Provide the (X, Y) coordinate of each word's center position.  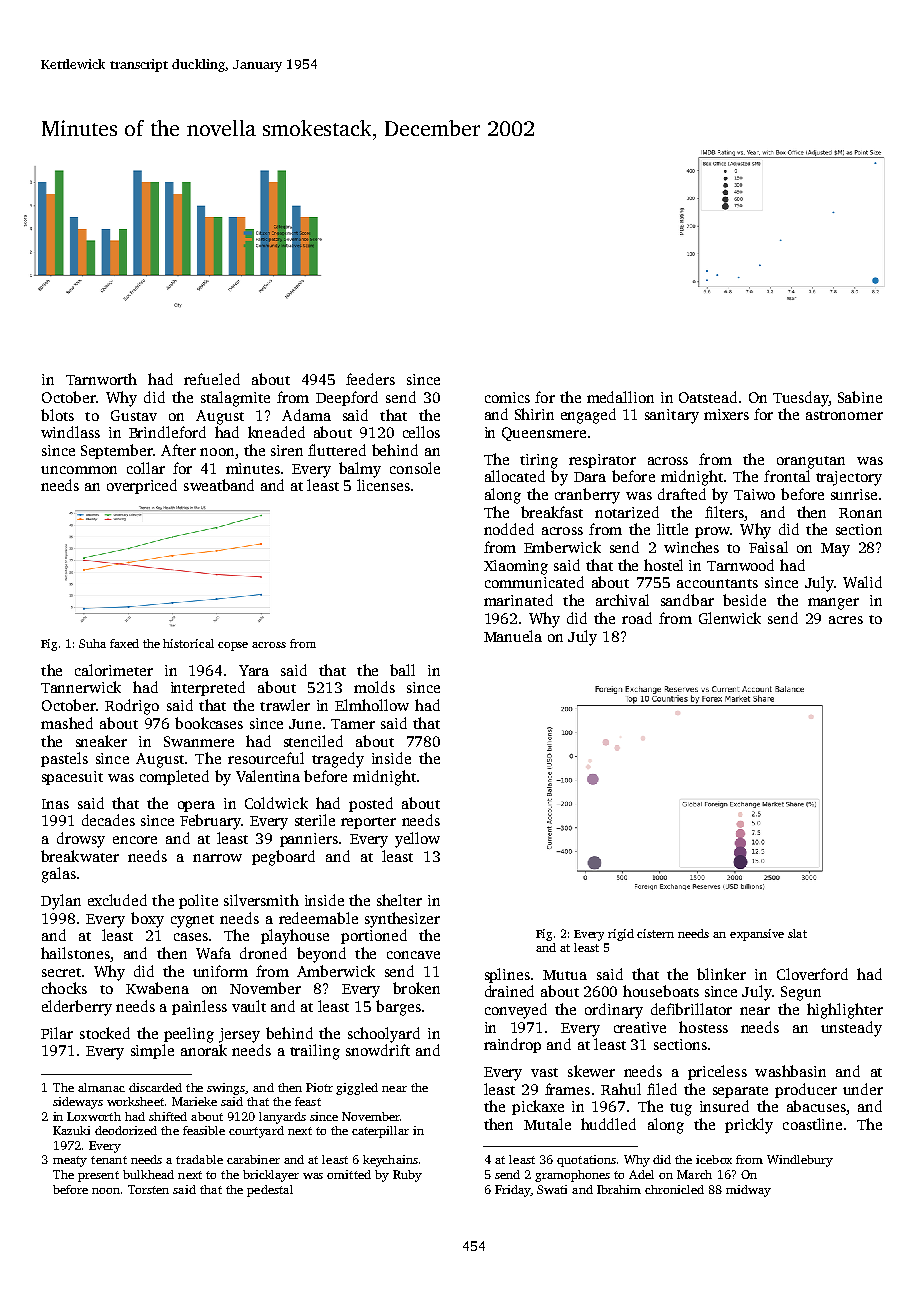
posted (371, 804)
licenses (383, 485)
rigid (621, 935)
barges (398, 1008)
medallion (620, 397)
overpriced (142, 486)
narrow (217, 858)
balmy (360, 470)
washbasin (790, 1071)
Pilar (57, 1033)
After (178, 450)
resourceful (266, 758)
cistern (655, 933)
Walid (862, 582)
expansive (757, 935)
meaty (70, 1161)
